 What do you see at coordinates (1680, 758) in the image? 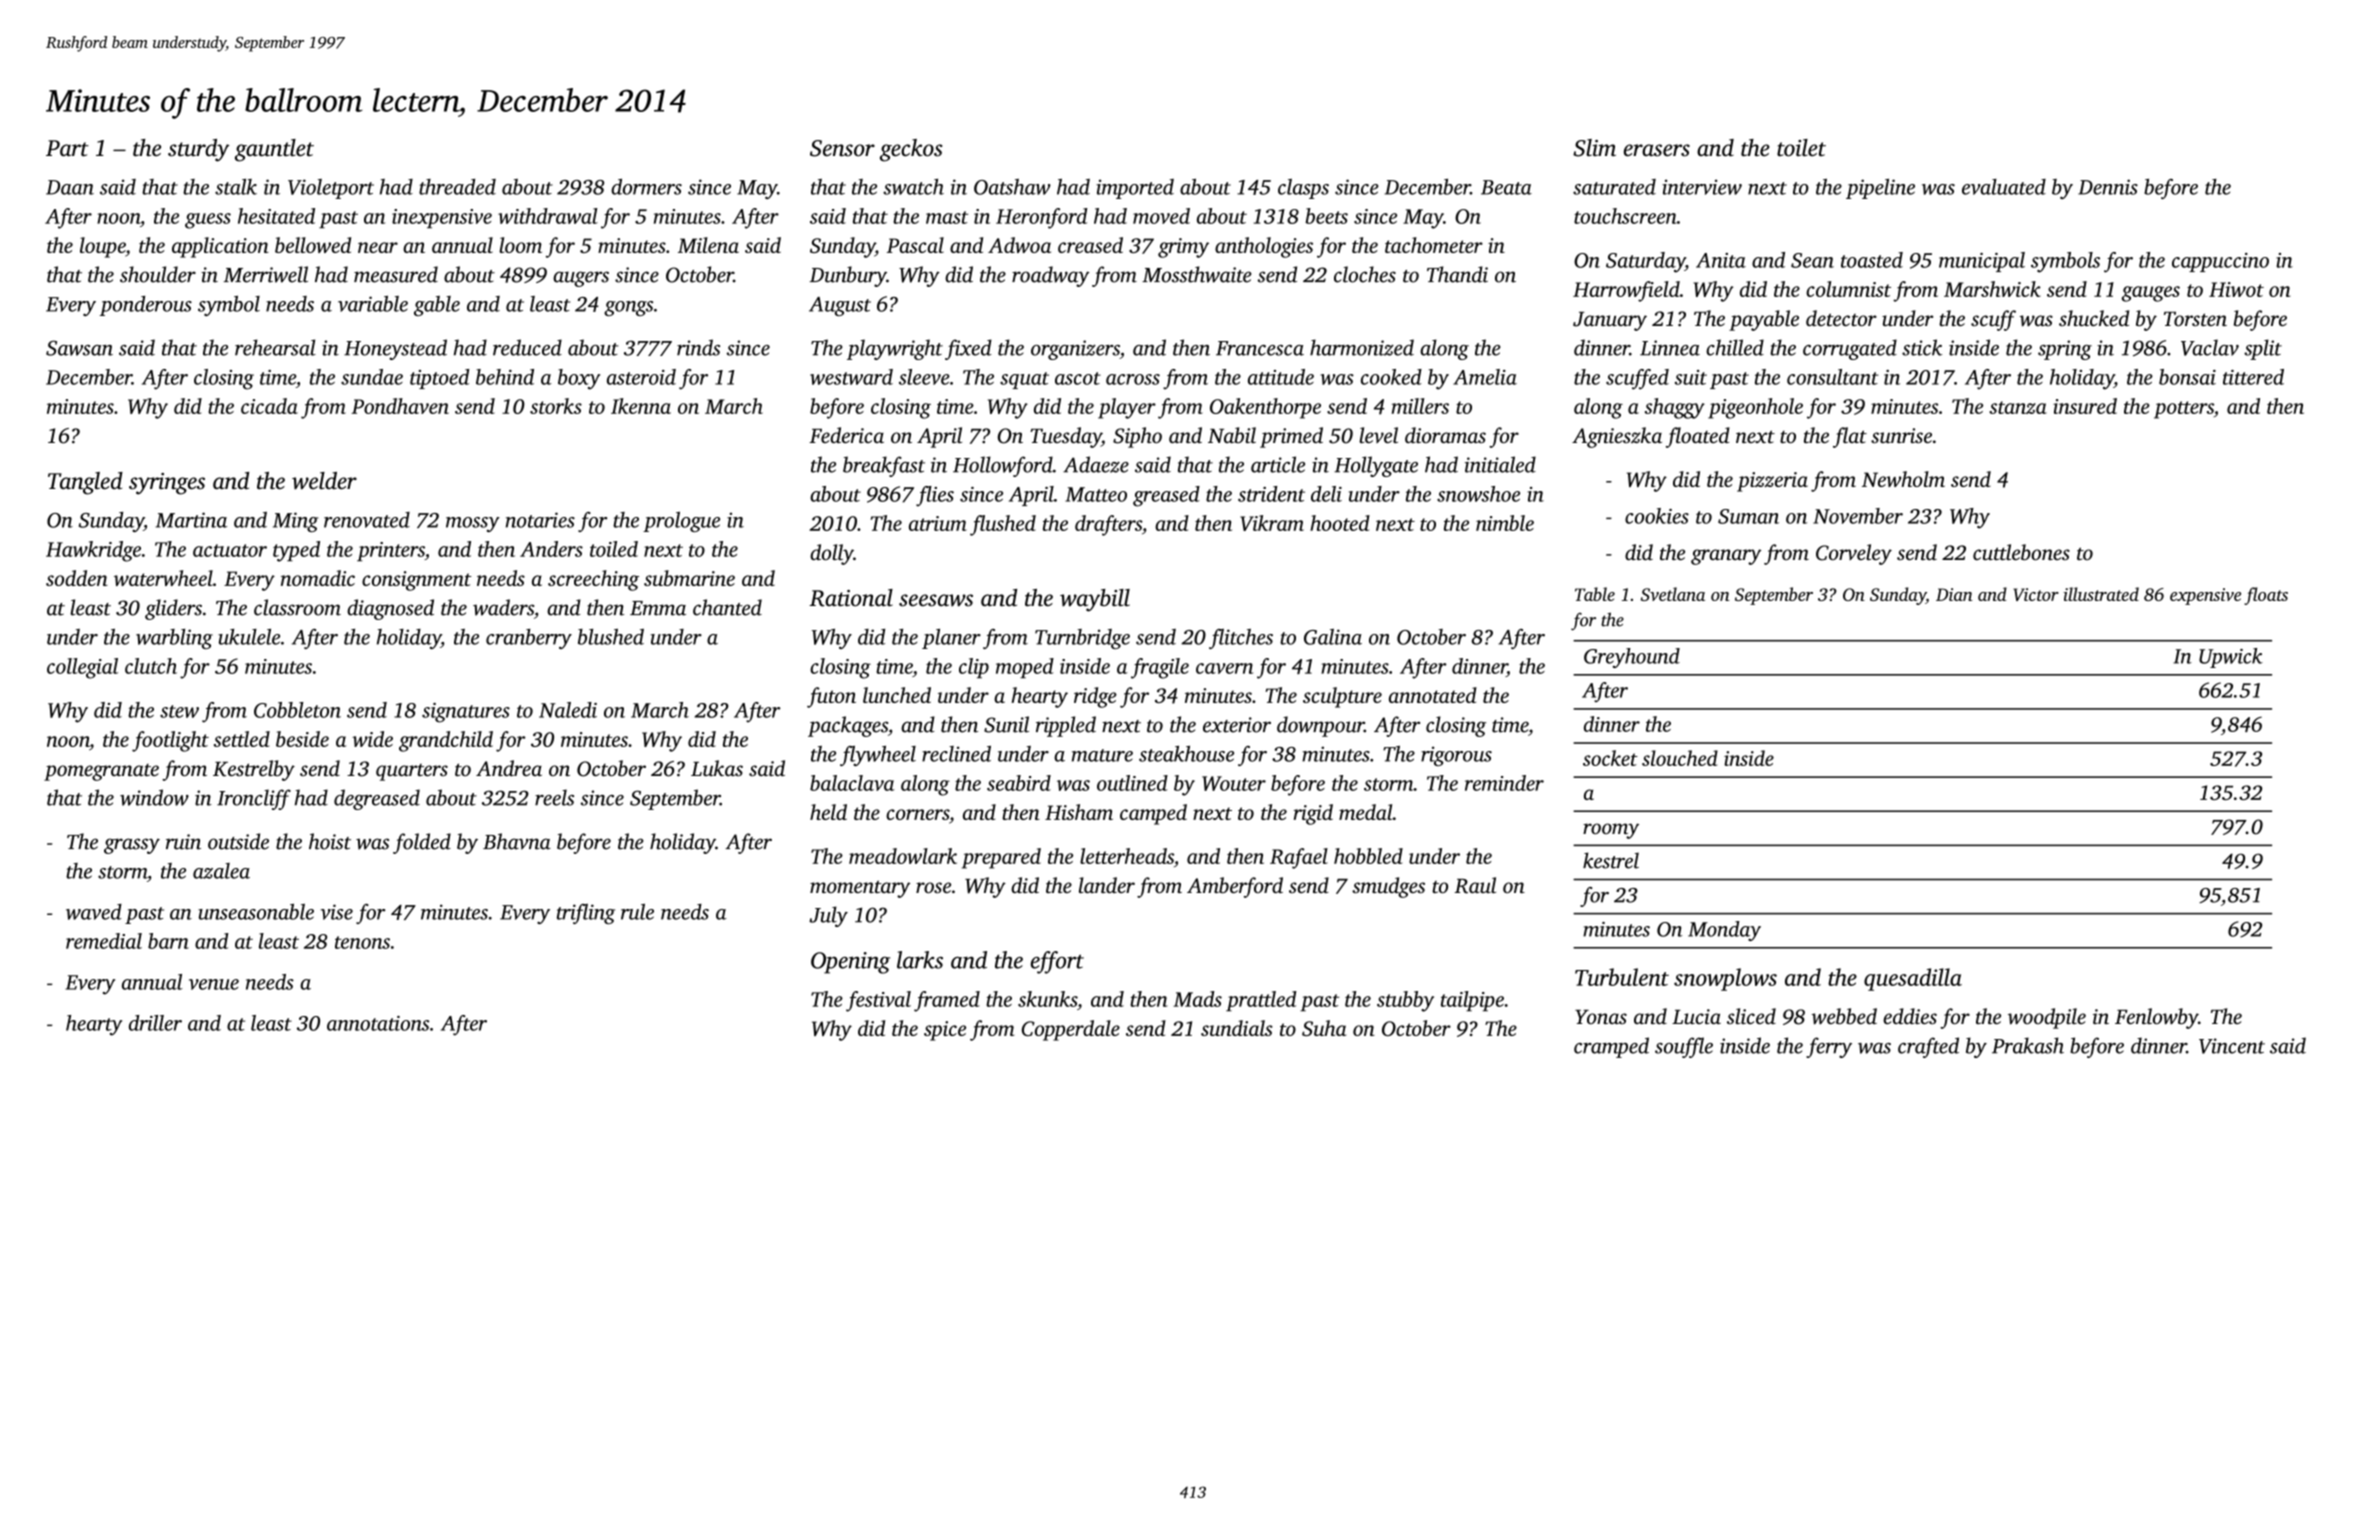
I see `slouched` at bounding box center [1680, 758].
